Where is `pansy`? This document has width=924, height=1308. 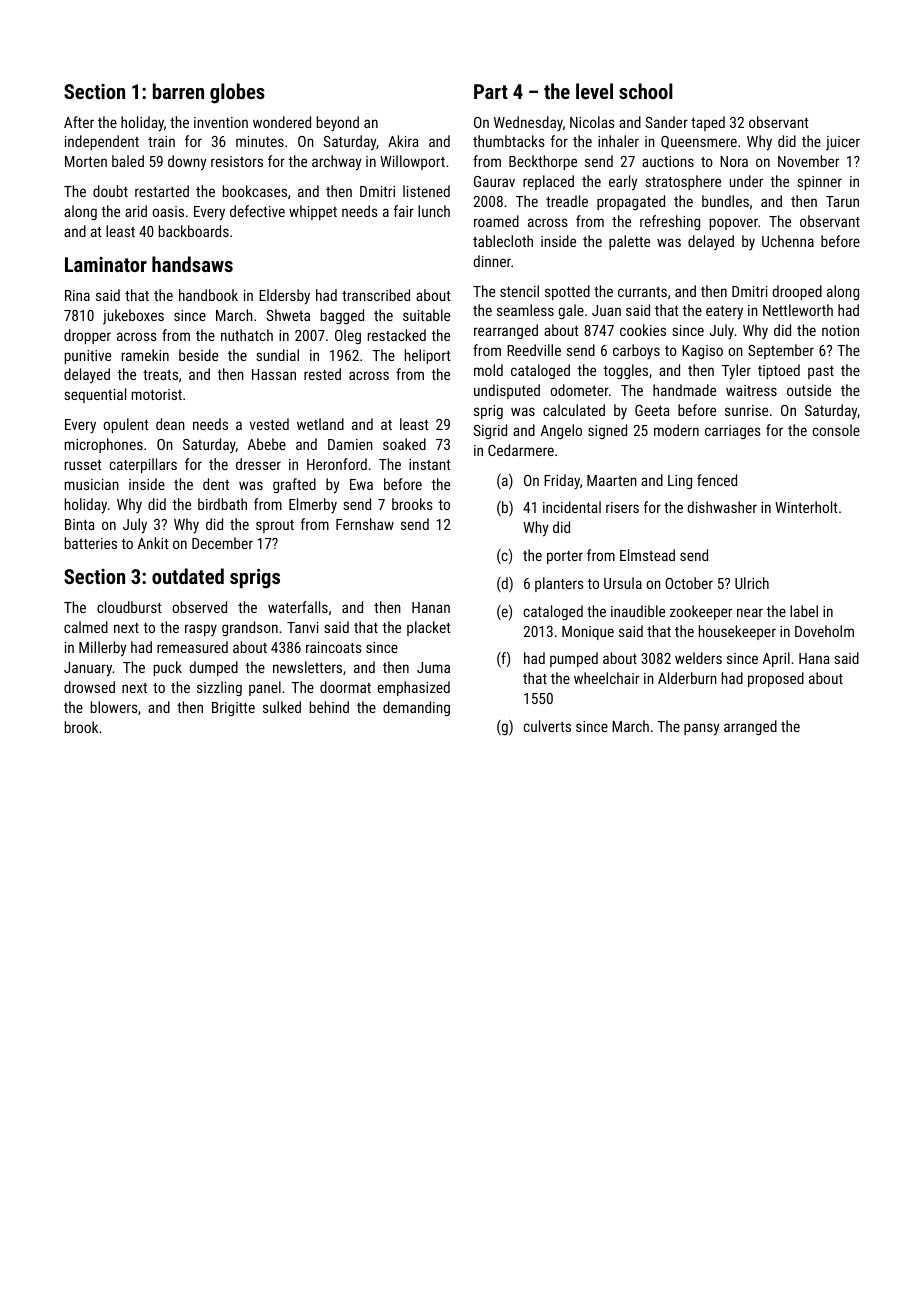
pansy is located at coordinates (701, 729).
